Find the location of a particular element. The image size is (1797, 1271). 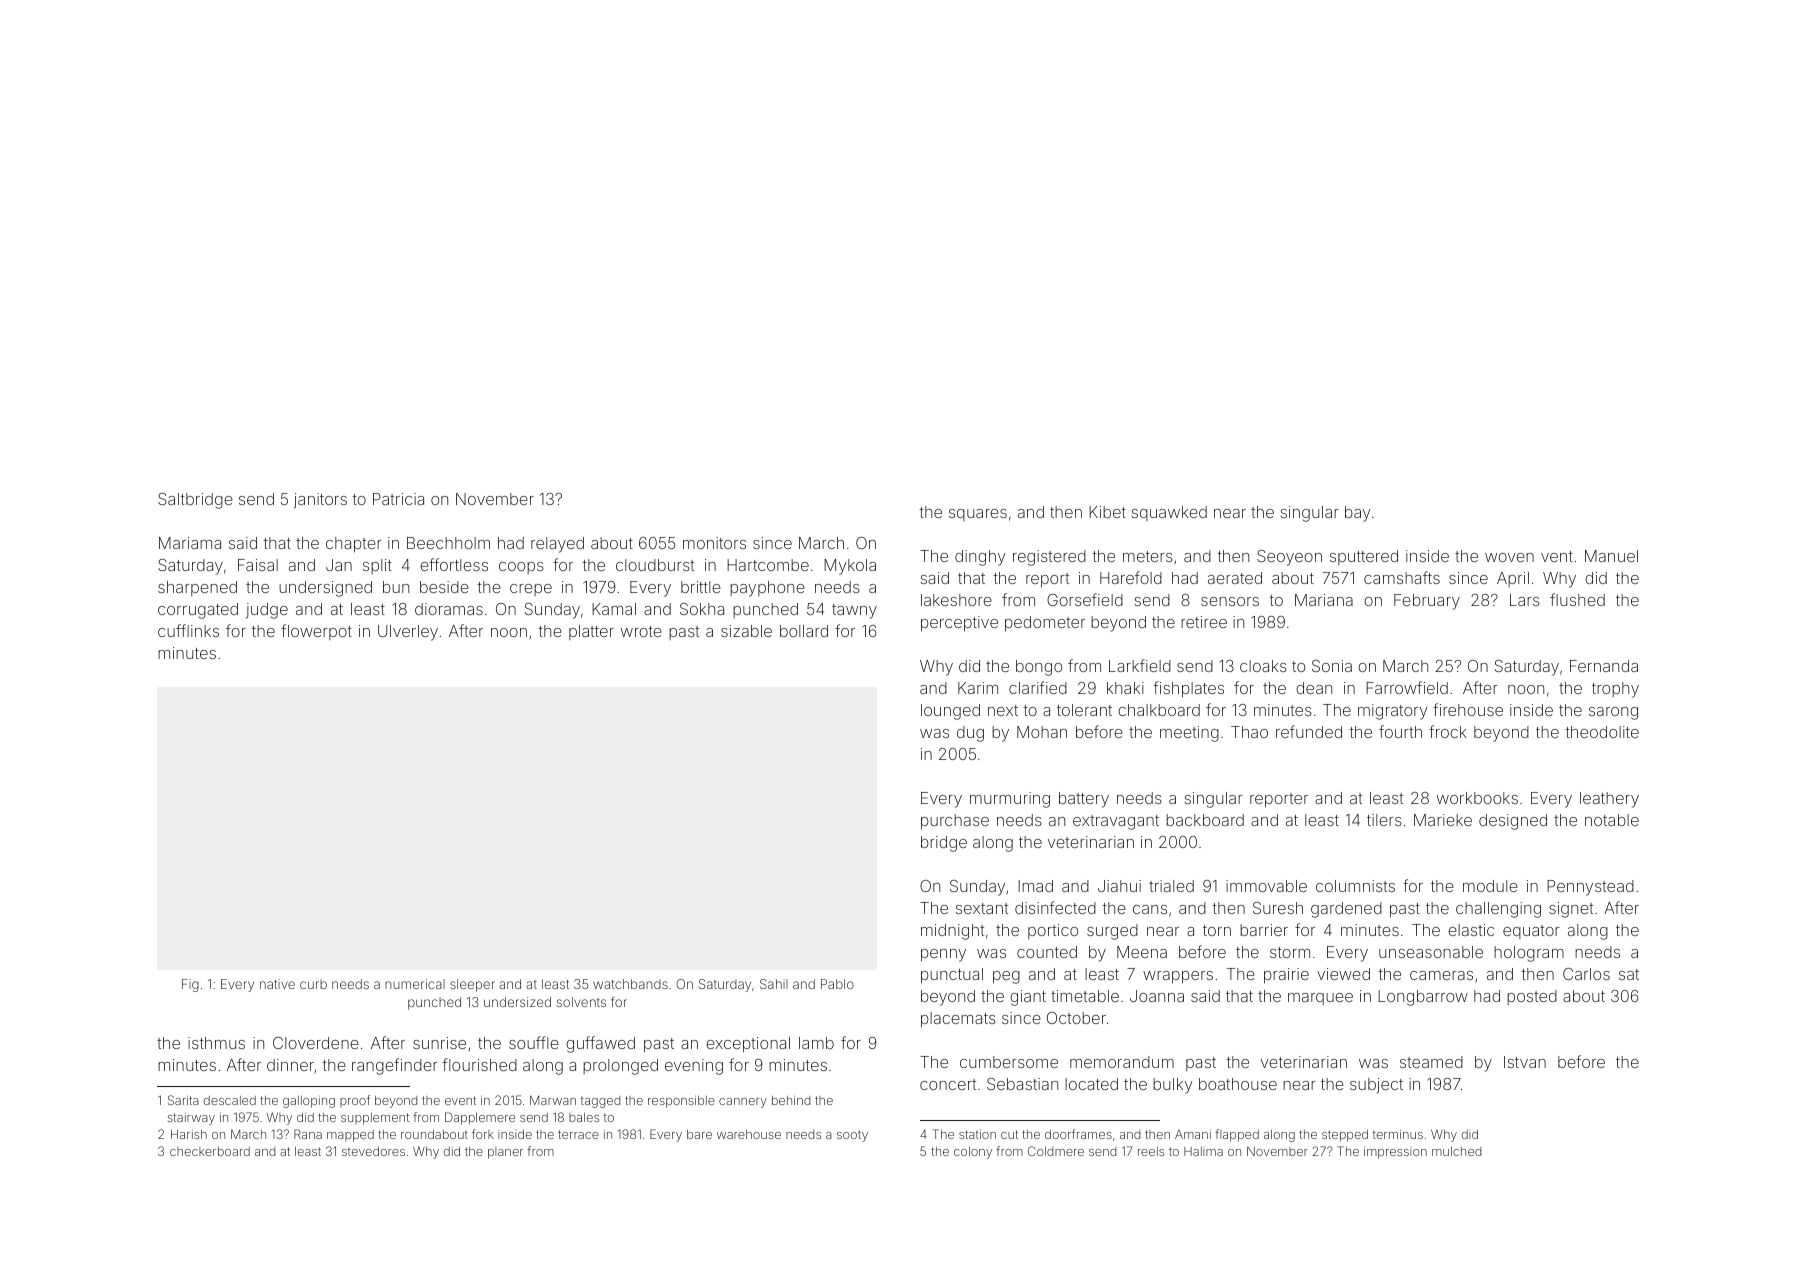

Fig is located at coordinates (190, 985).
